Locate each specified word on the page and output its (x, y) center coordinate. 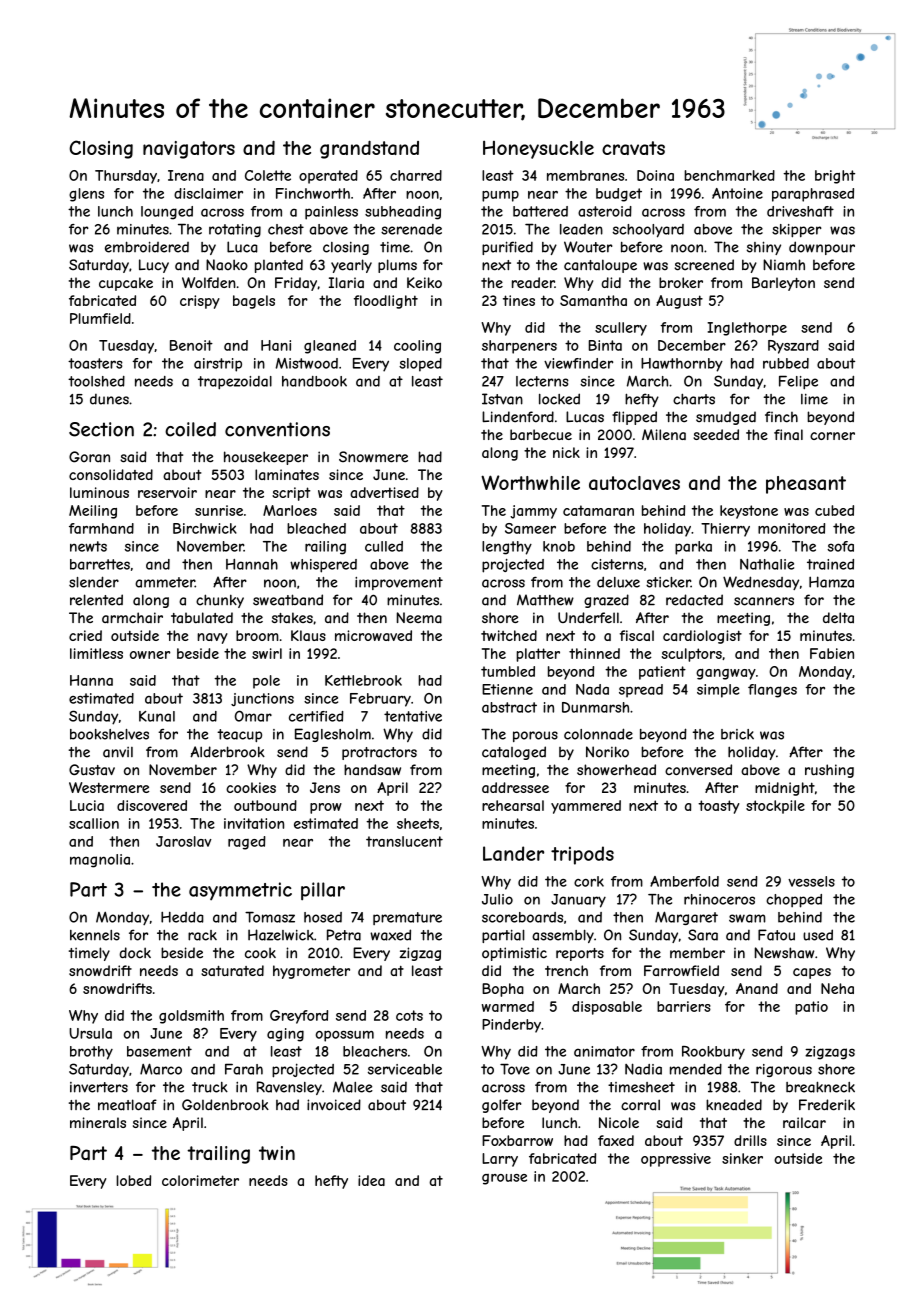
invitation (254, 823)
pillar (323, 891)
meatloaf (127, 1105)
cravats (633, 148)
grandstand (369, 149)
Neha (837, 988)
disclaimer (208, 193)
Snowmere (373, 457)
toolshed (96, 381)
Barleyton (783, 284)
